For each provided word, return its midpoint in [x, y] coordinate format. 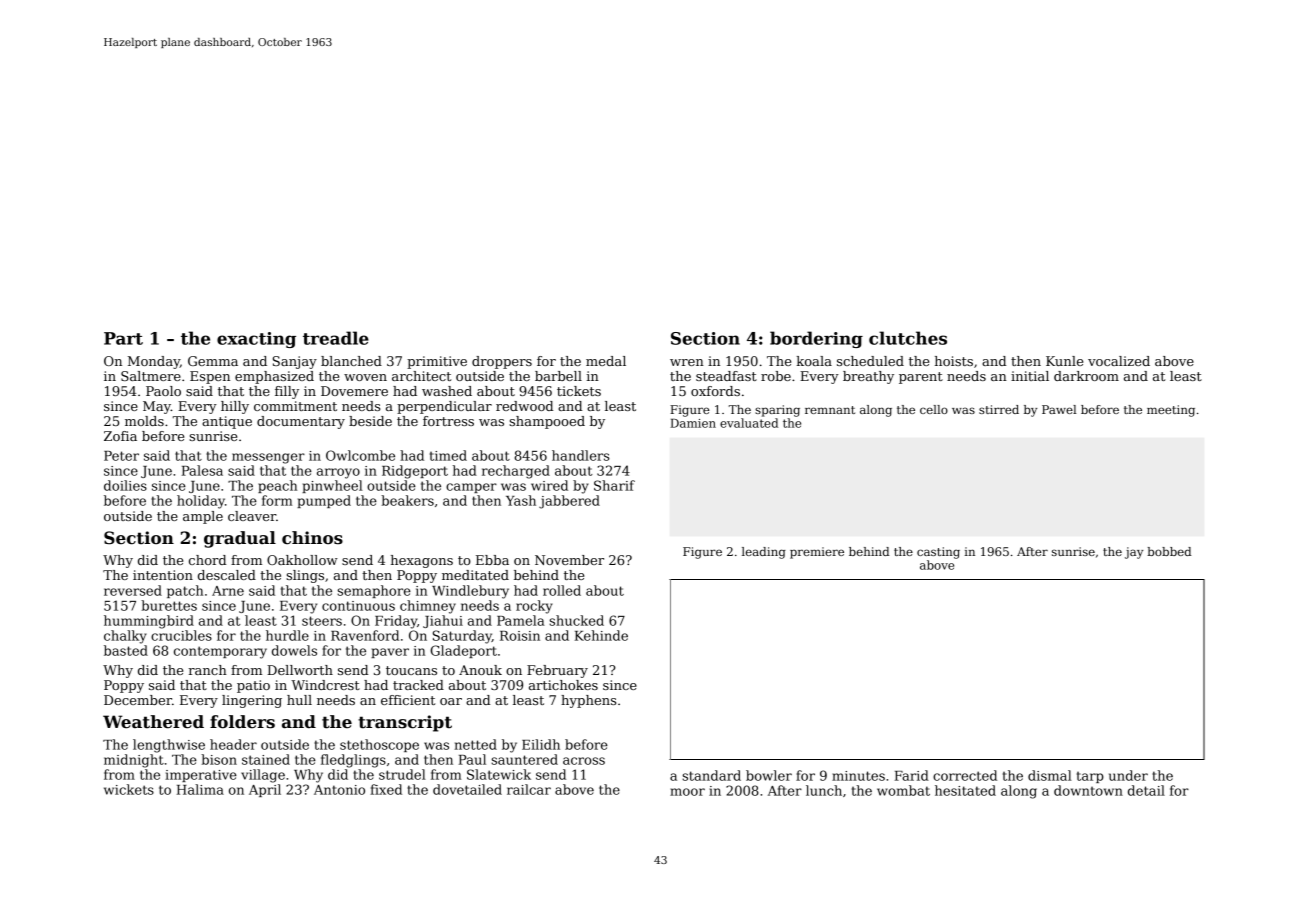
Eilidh [541, 744]
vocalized [1119, 361]
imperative [201, 776]
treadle [336, 338]
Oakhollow [302, 560]
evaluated [749, 423]
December [138, 700]
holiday [201, 502]
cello [934, 409]
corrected [965, 775]
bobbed [1169, 551]
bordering [816, 339]
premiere [817, 553]
